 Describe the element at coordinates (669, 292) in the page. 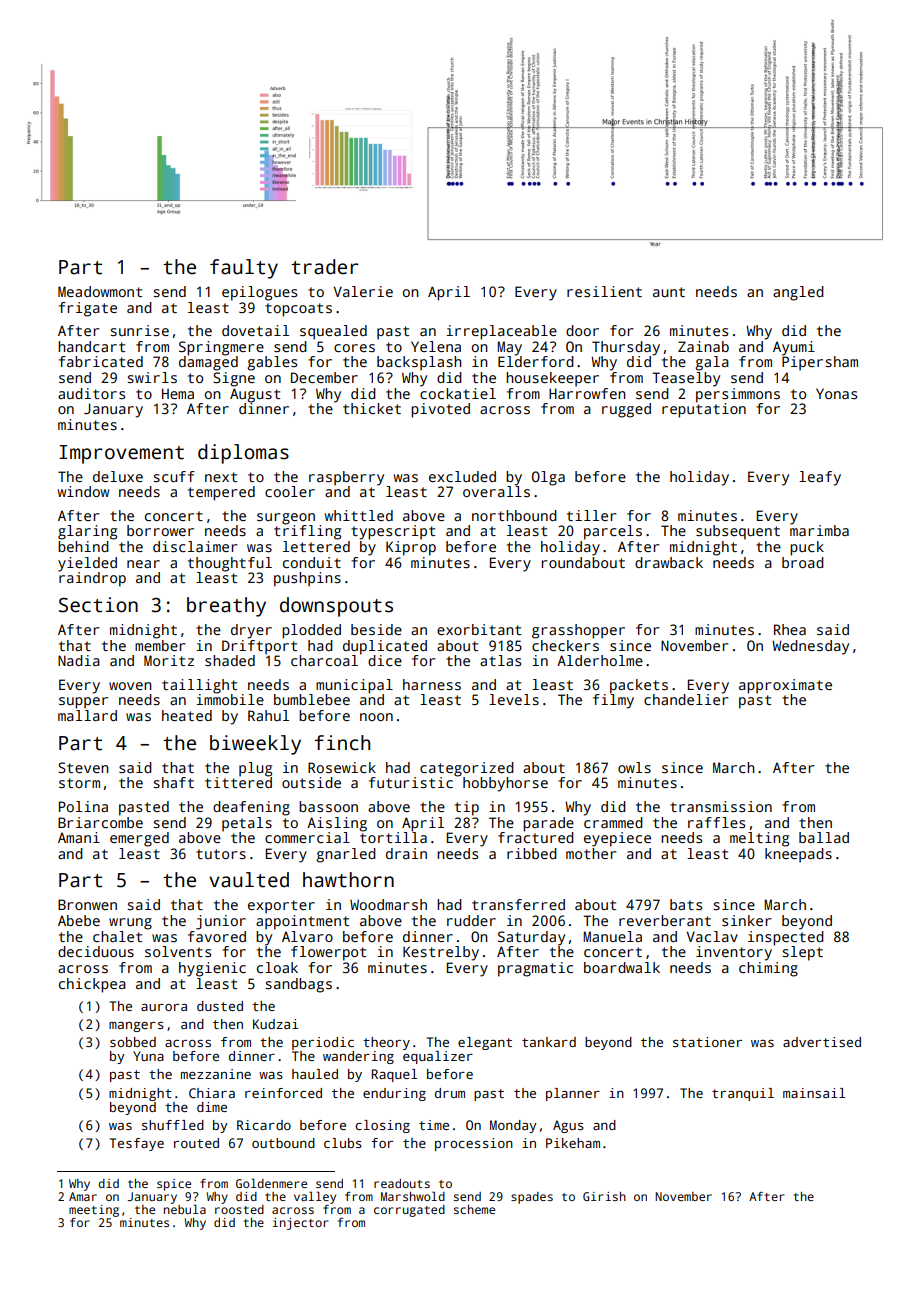

I see `aunt` at that location.
